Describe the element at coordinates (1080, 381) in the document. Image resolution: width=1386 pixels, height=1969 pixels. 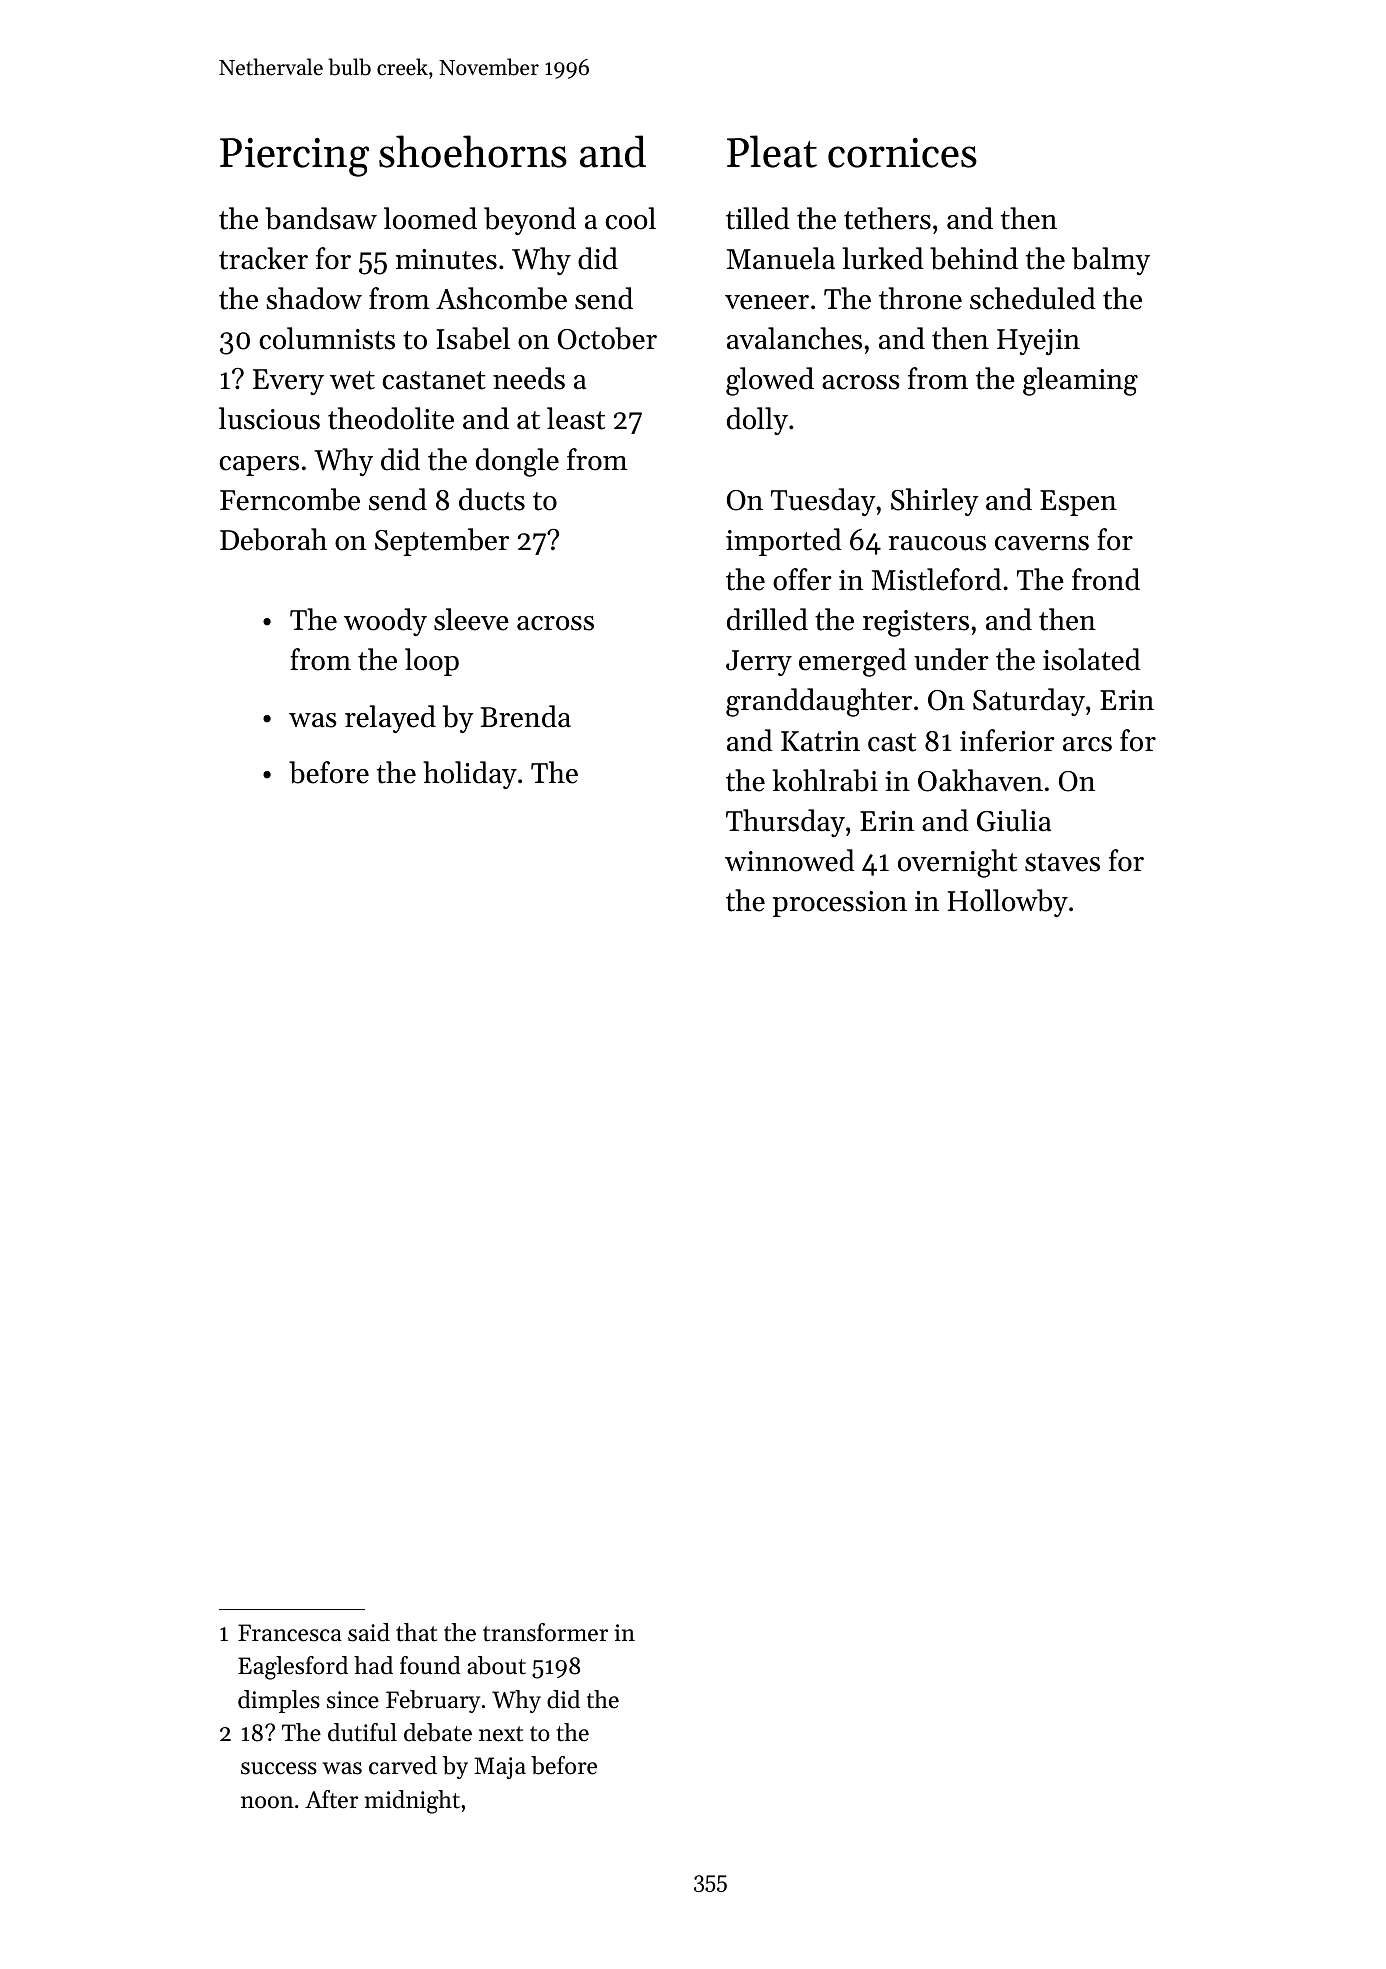
I see `gleaming` at that location.
